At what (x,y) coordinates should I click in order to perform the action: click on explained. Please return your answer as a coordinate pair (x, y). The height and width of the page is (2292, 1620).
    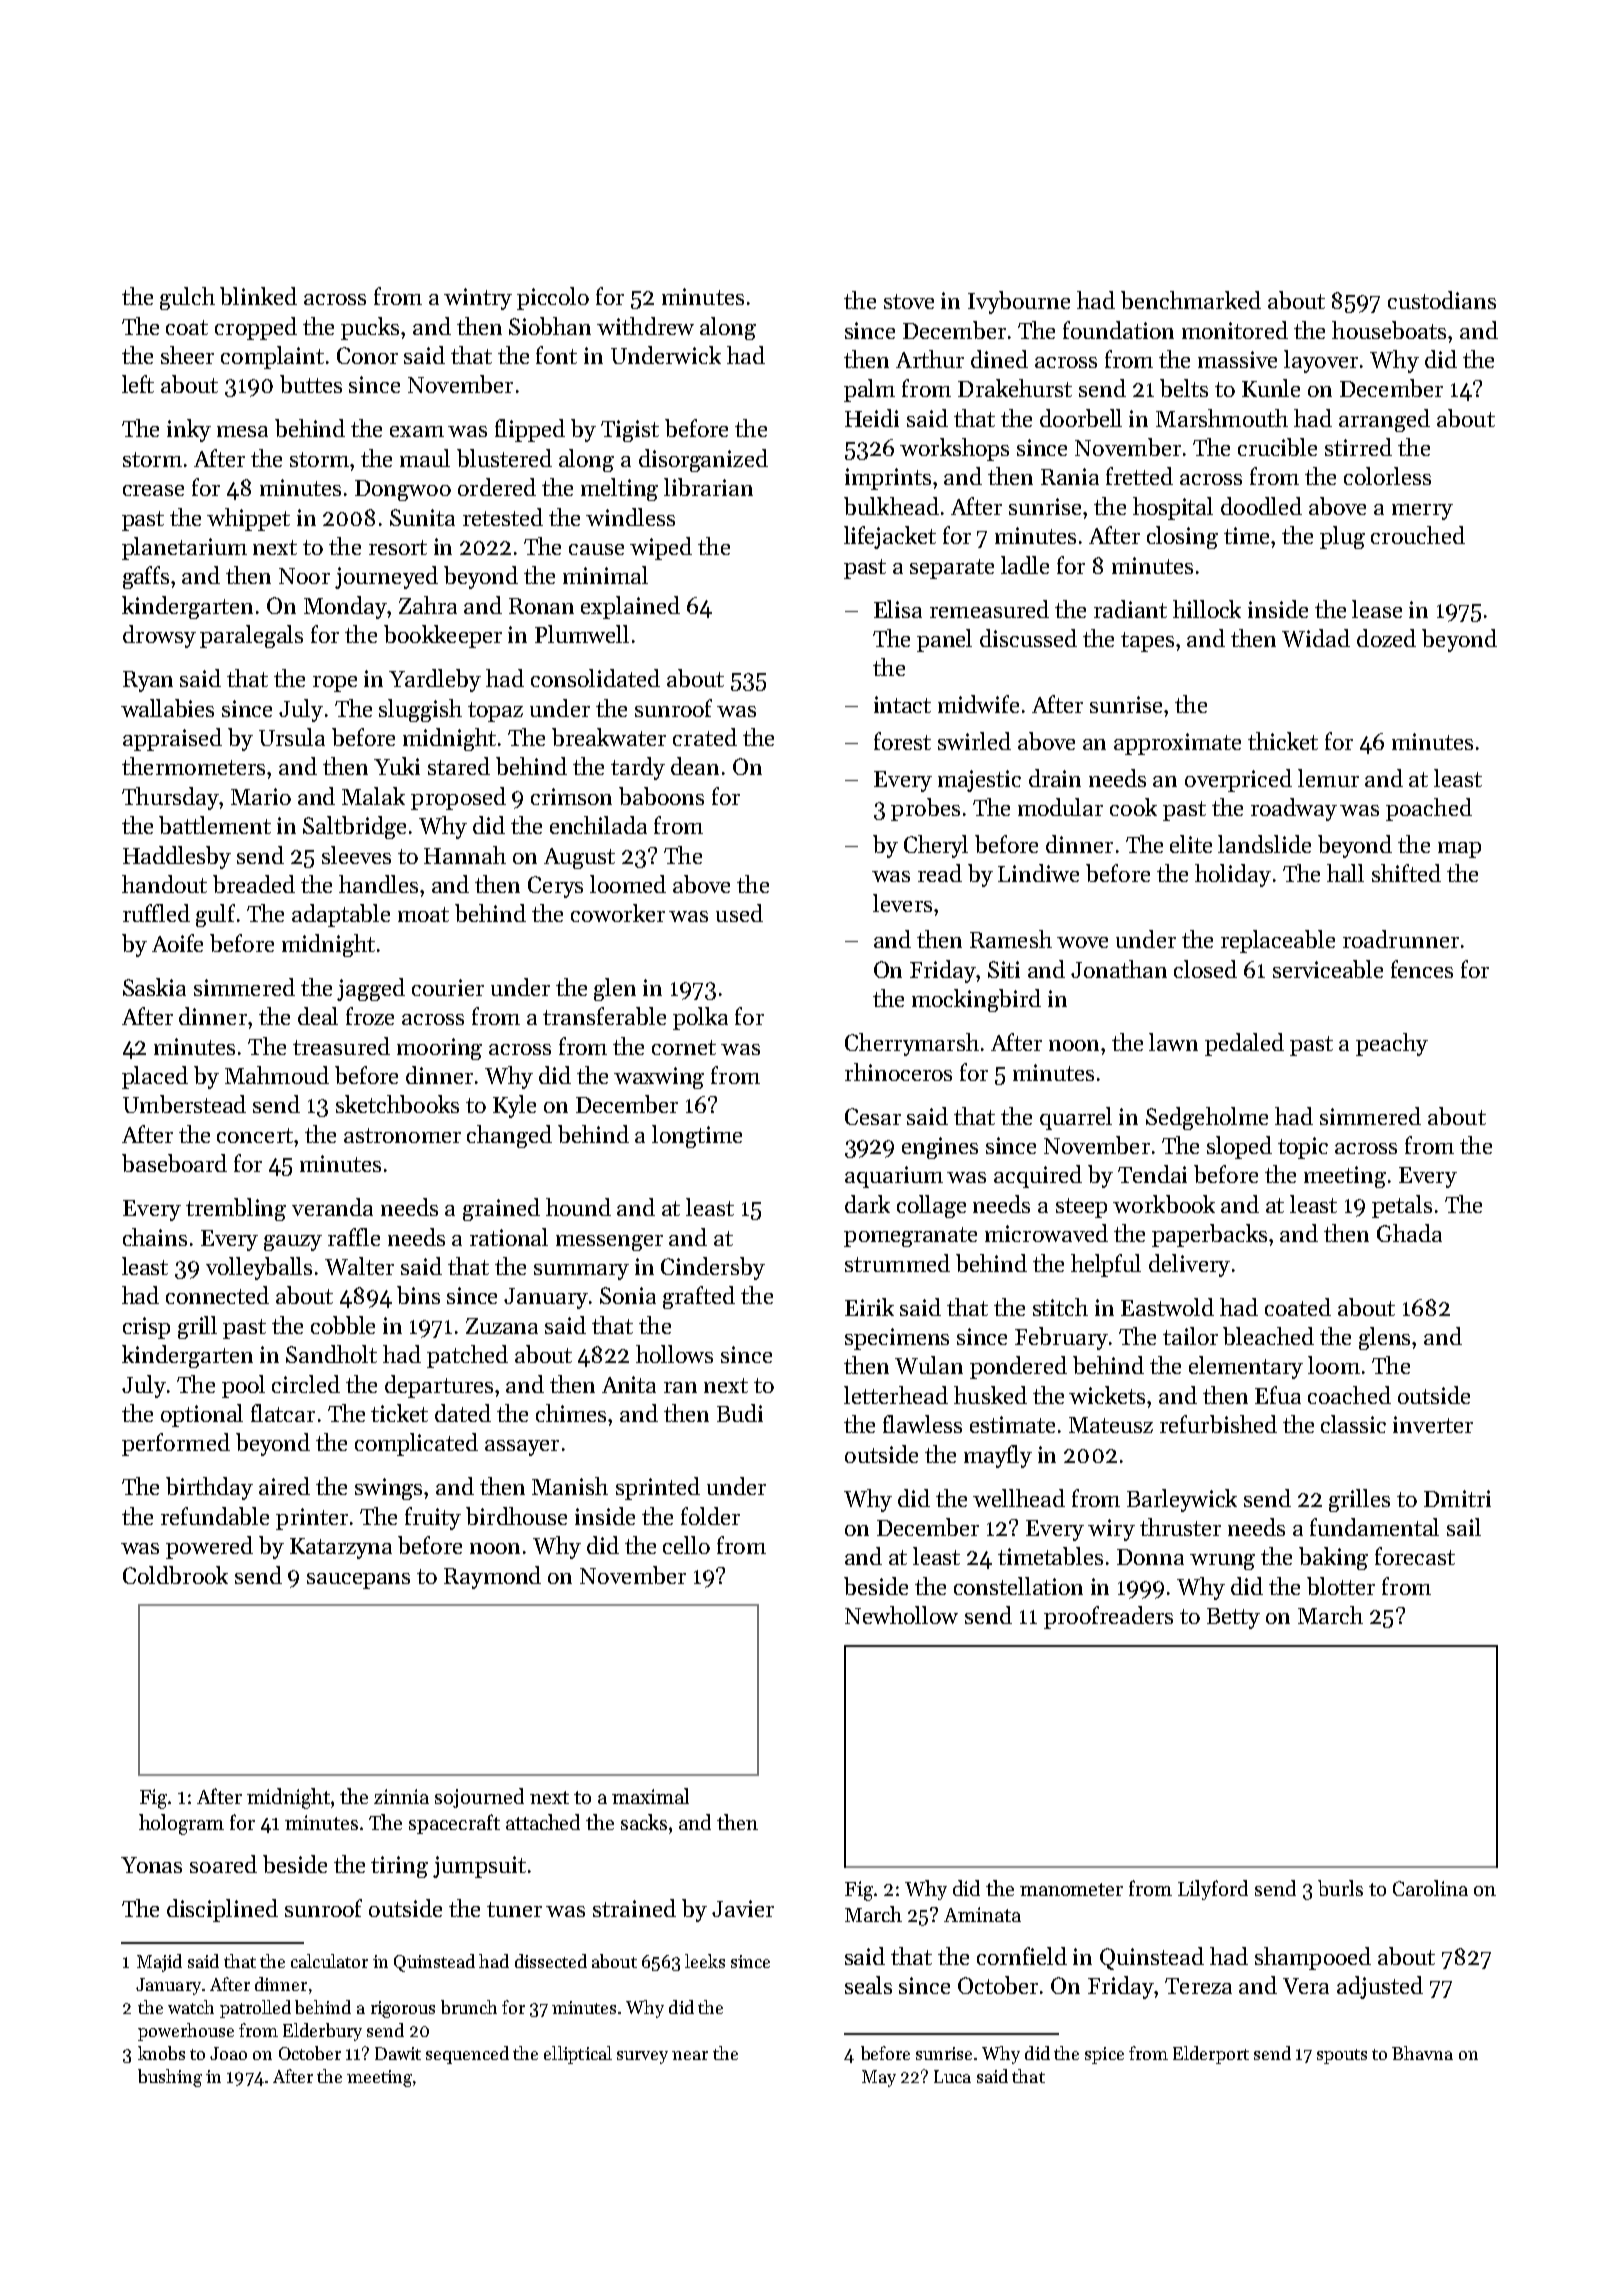
    Looking at the image, I should click on (630, 607).
